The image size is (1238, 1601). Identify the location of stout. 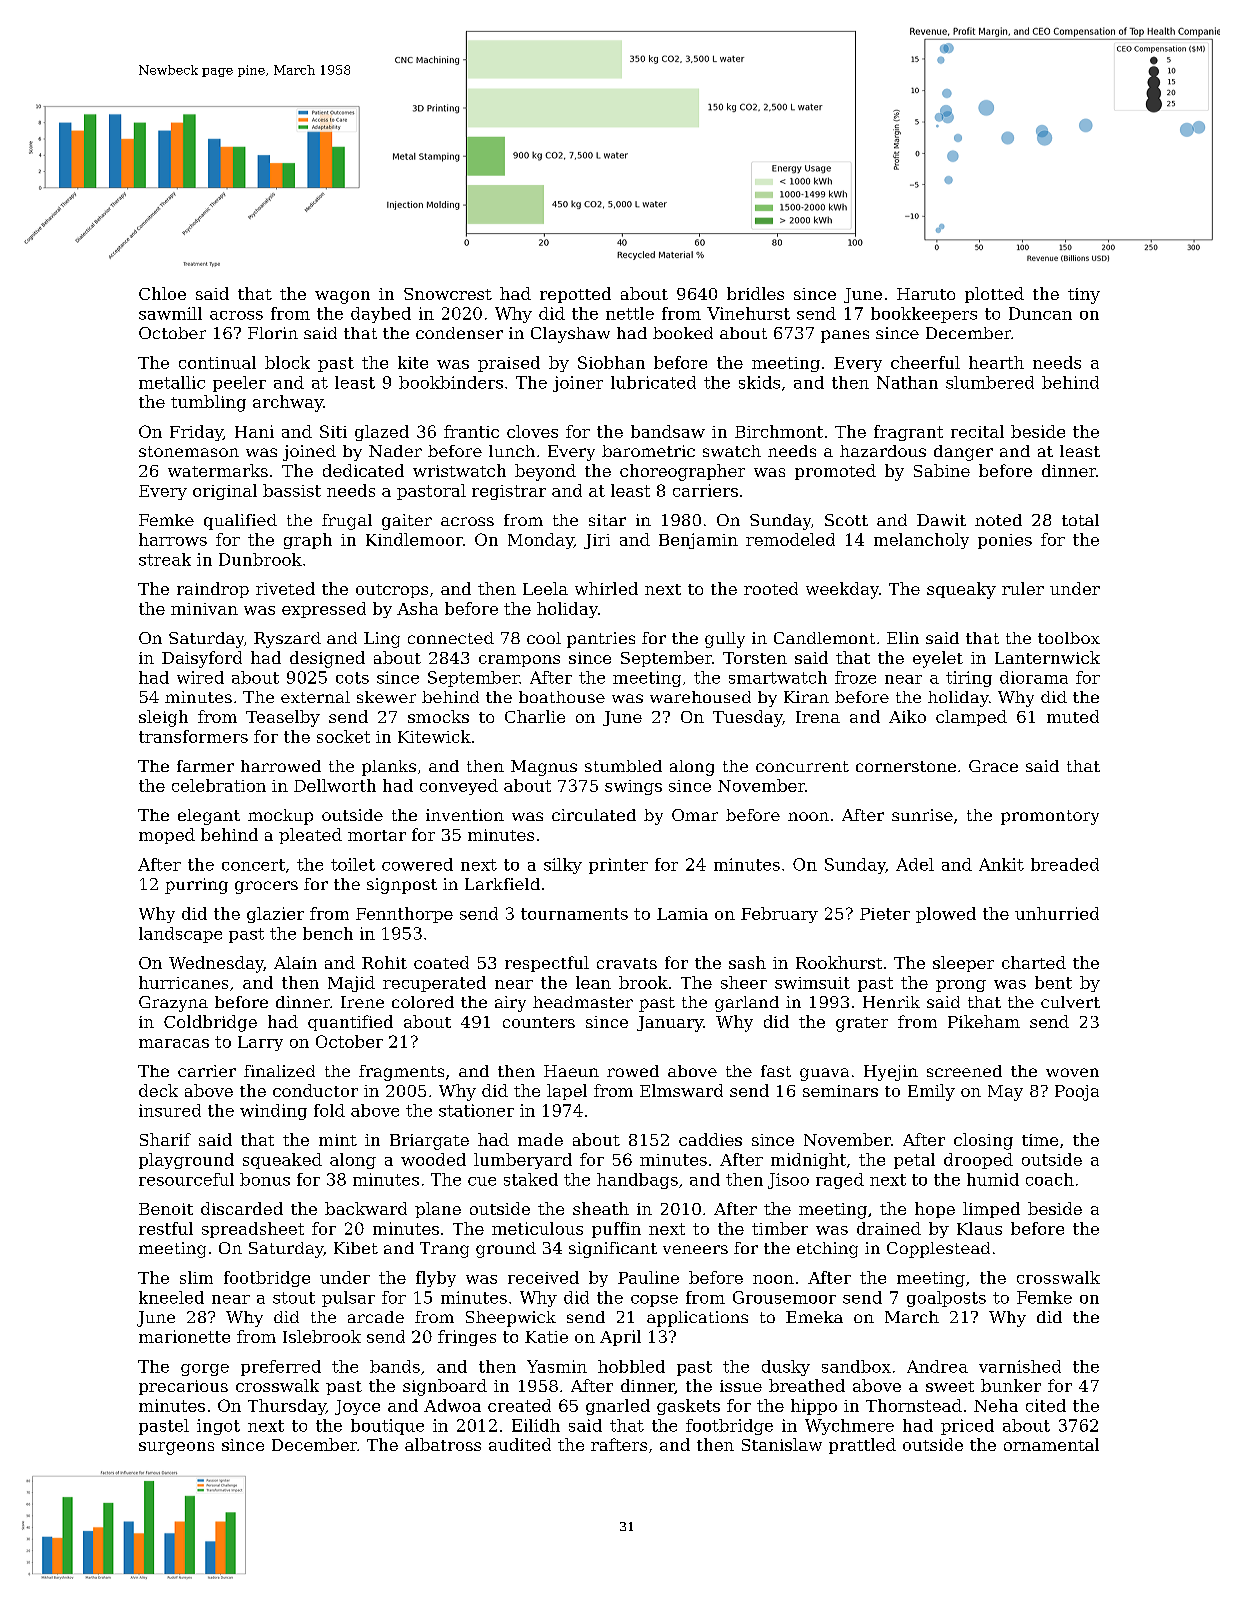
(294, 1298).
